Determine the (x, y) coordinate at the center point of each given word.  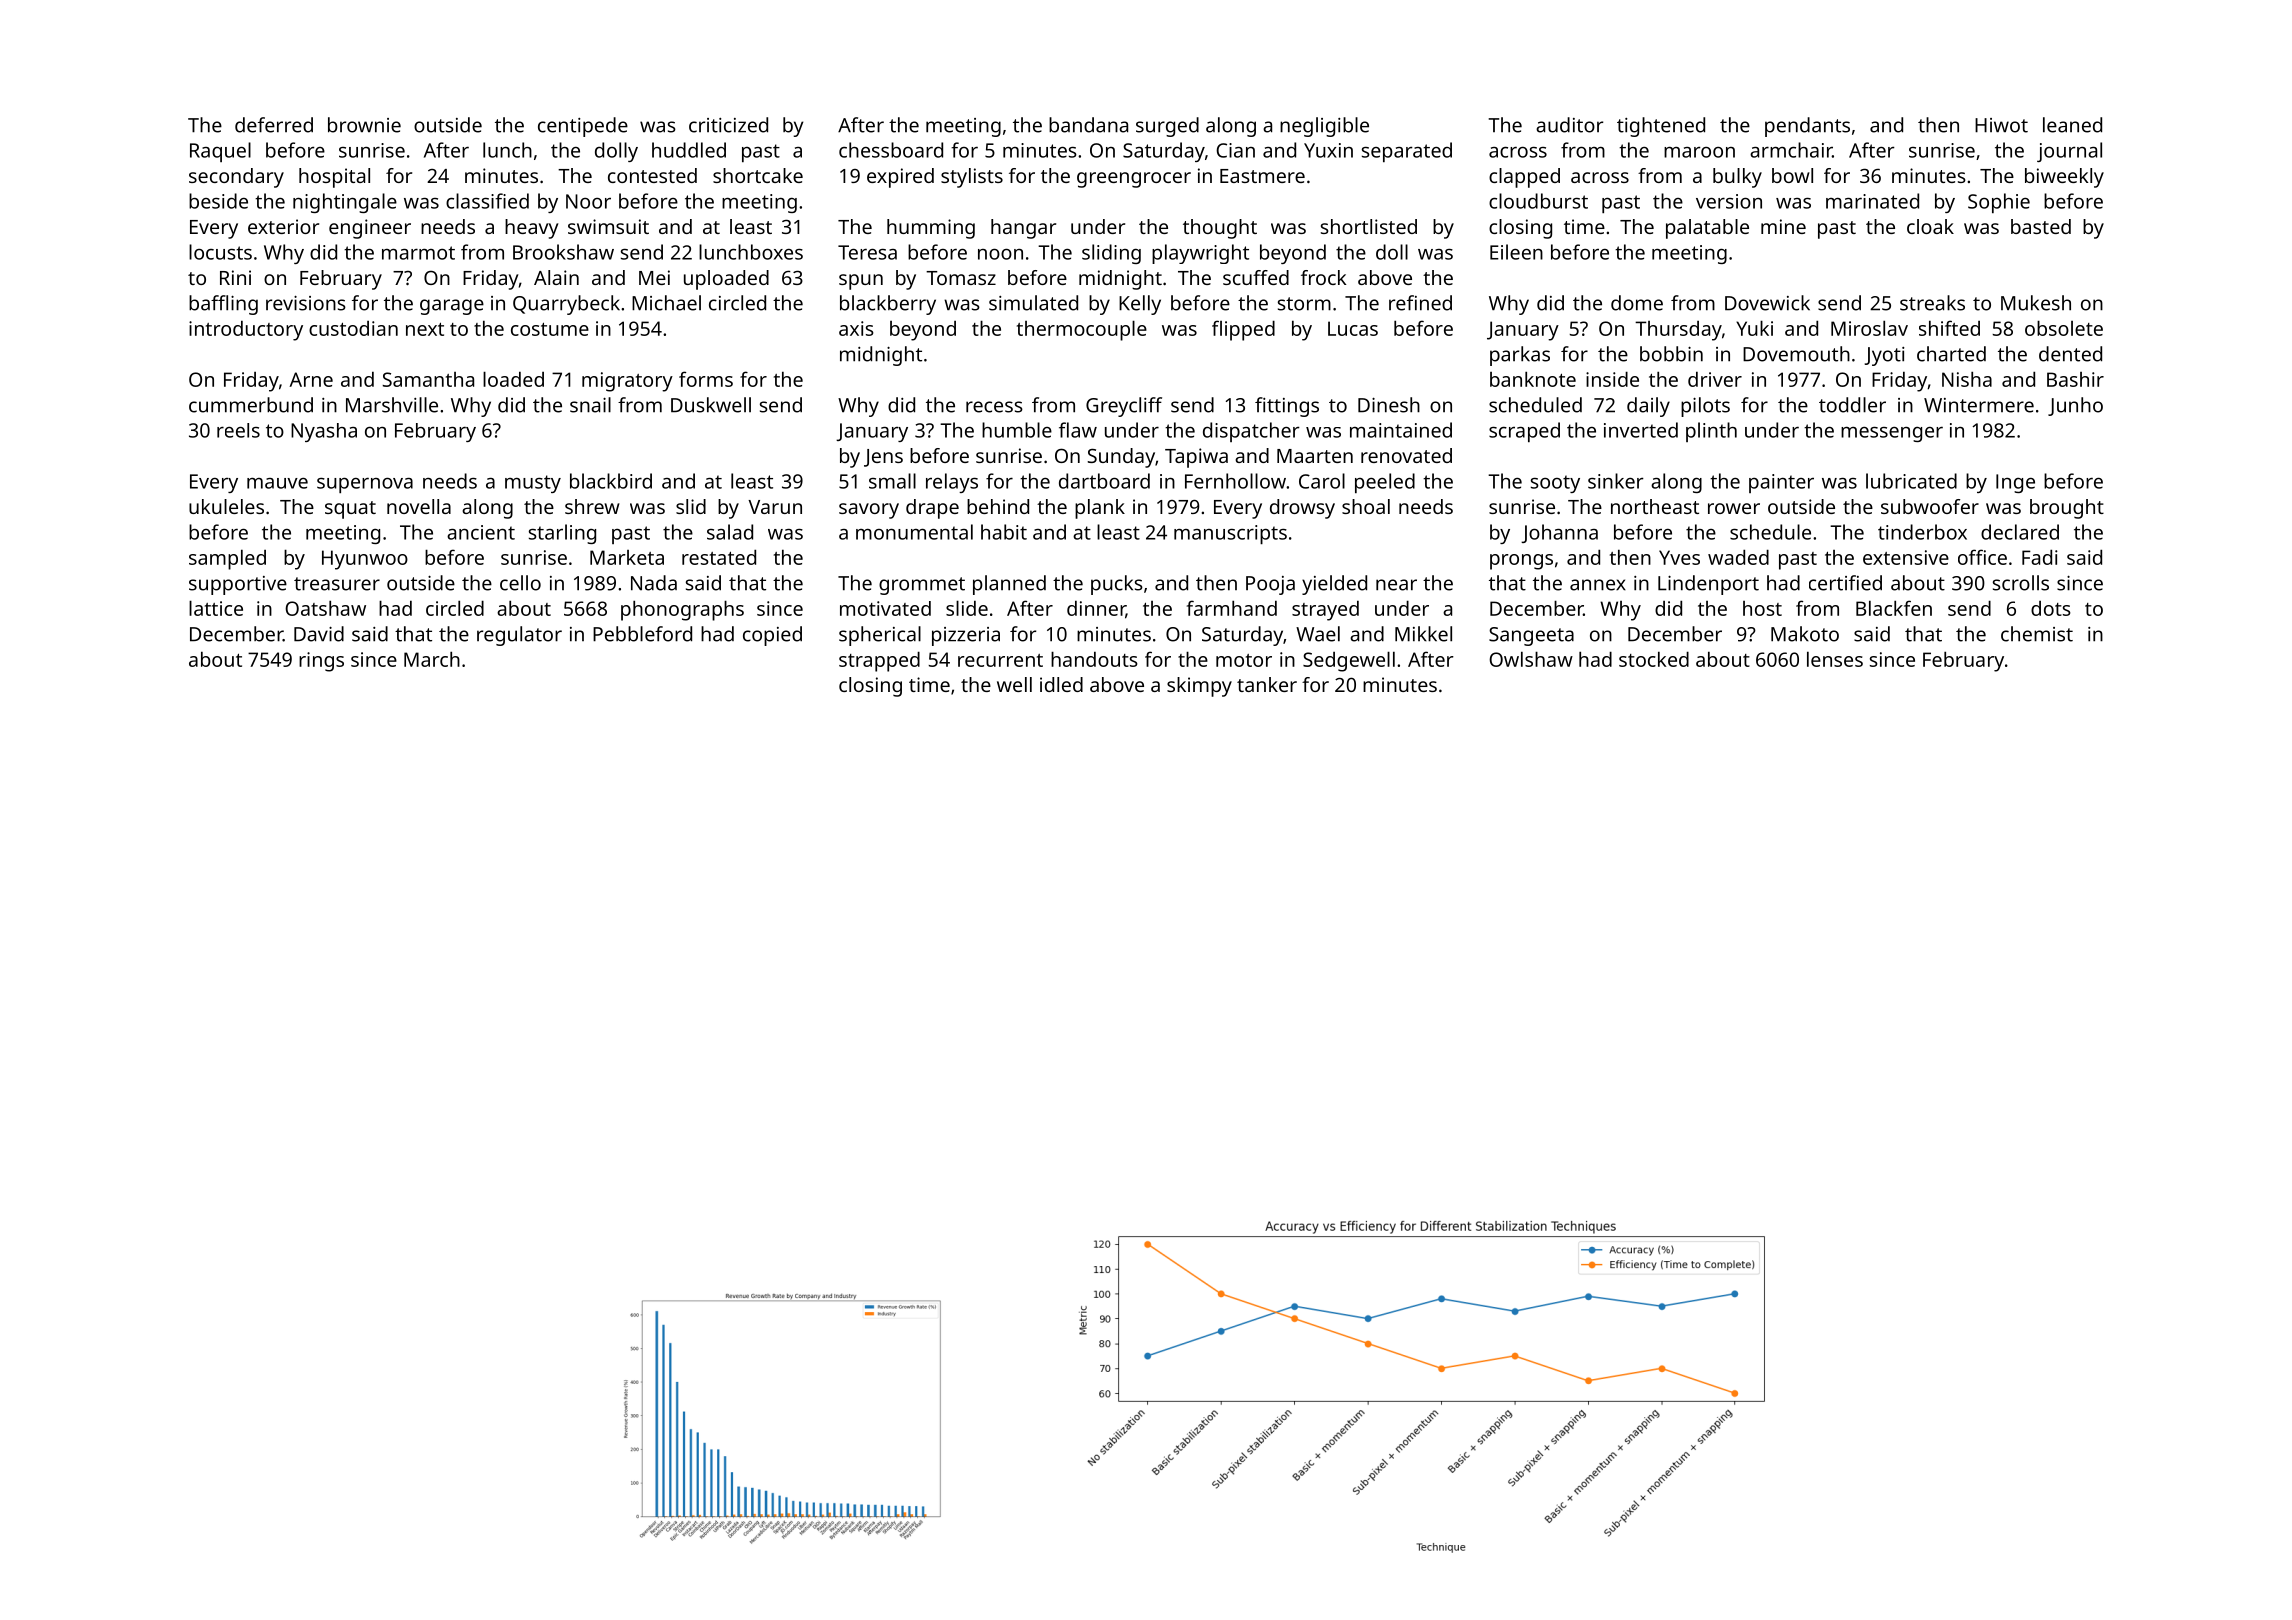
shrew (592, 506)
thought (1220, 229)
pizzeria (966, 636)
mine (1783, 226)
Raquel (220, 152)
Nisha (1967, 379)
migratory (627, 382)
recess (994, 407)
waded (1738, 557)
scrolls (2021, 583)
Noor (588, 201)
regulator (519, 636)
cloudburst (1538, 201)
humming (931, 229)
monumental (914, 532)
